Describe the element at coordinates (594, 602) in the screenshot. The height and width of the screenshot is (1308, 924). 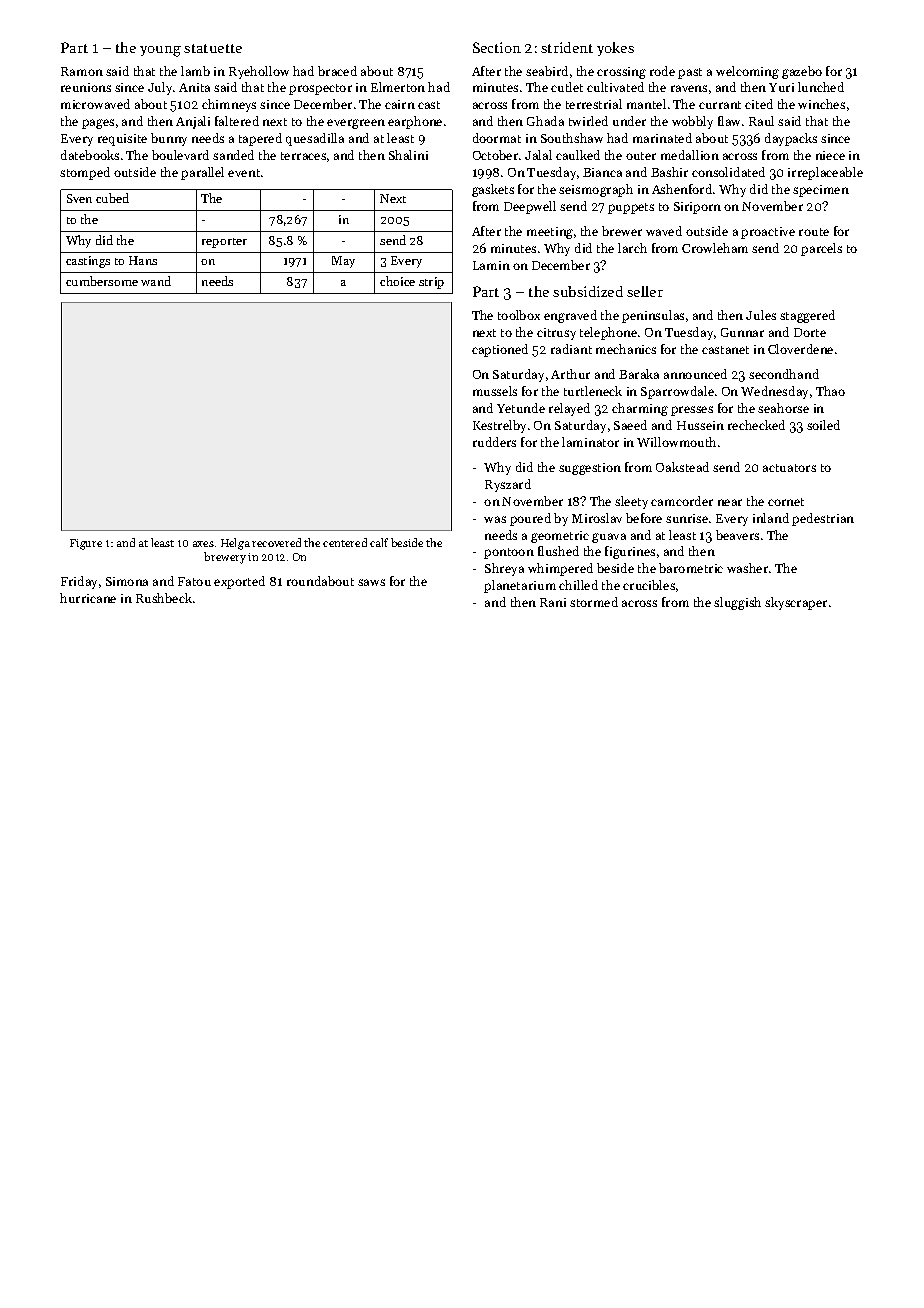
I see `stormed` at that location.
